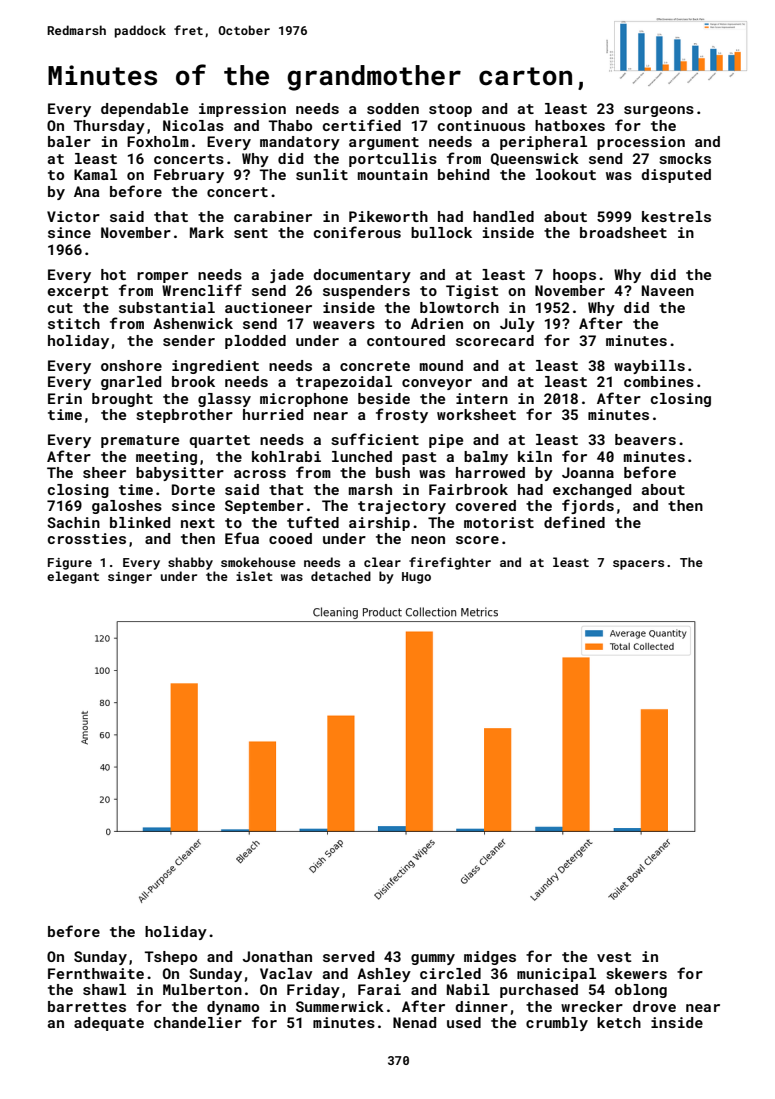 This image has width=775, height=1099. I want to click on continuous, so click(481, 125).
